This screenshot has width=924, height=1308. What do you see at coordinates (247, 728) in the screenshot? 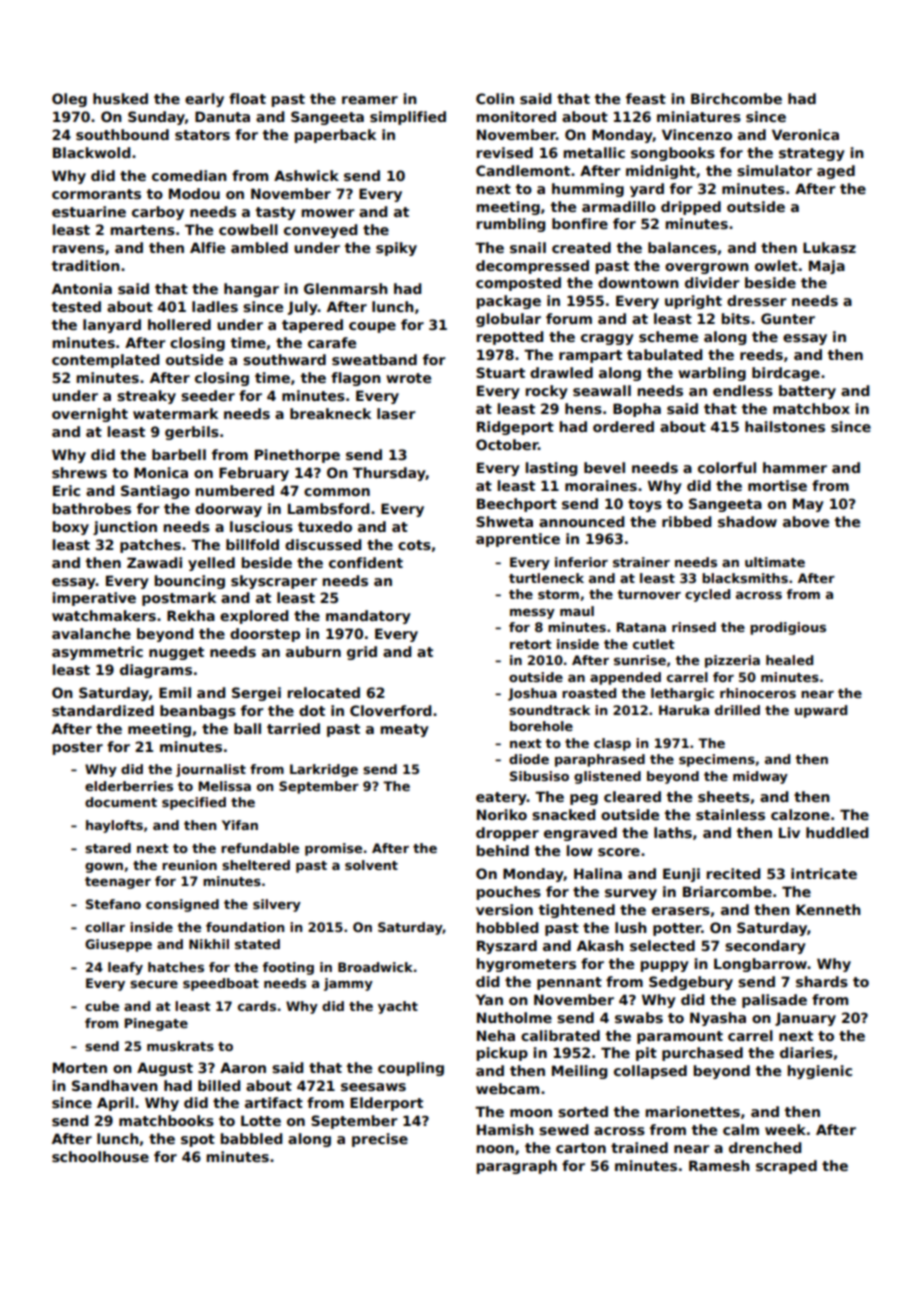
I see `ball` at bounding box center [247, 728].
